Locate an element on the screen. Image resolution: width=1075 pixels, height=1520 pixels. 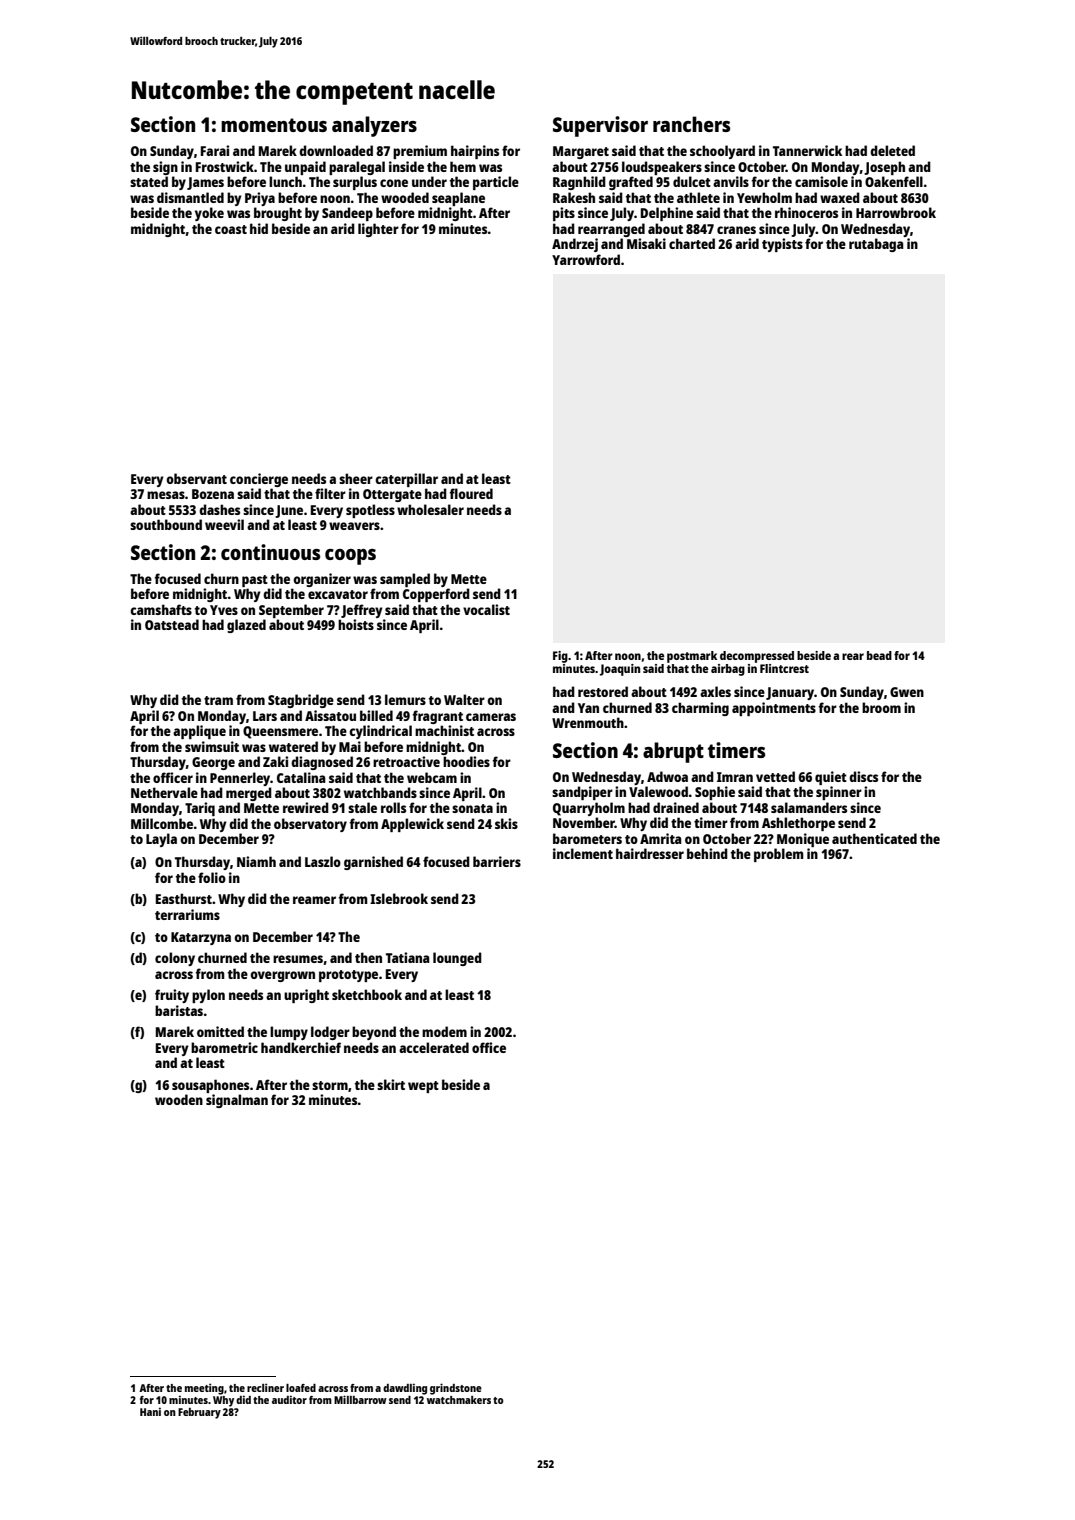
watchmakers is located at coordinates (459, 1400).
